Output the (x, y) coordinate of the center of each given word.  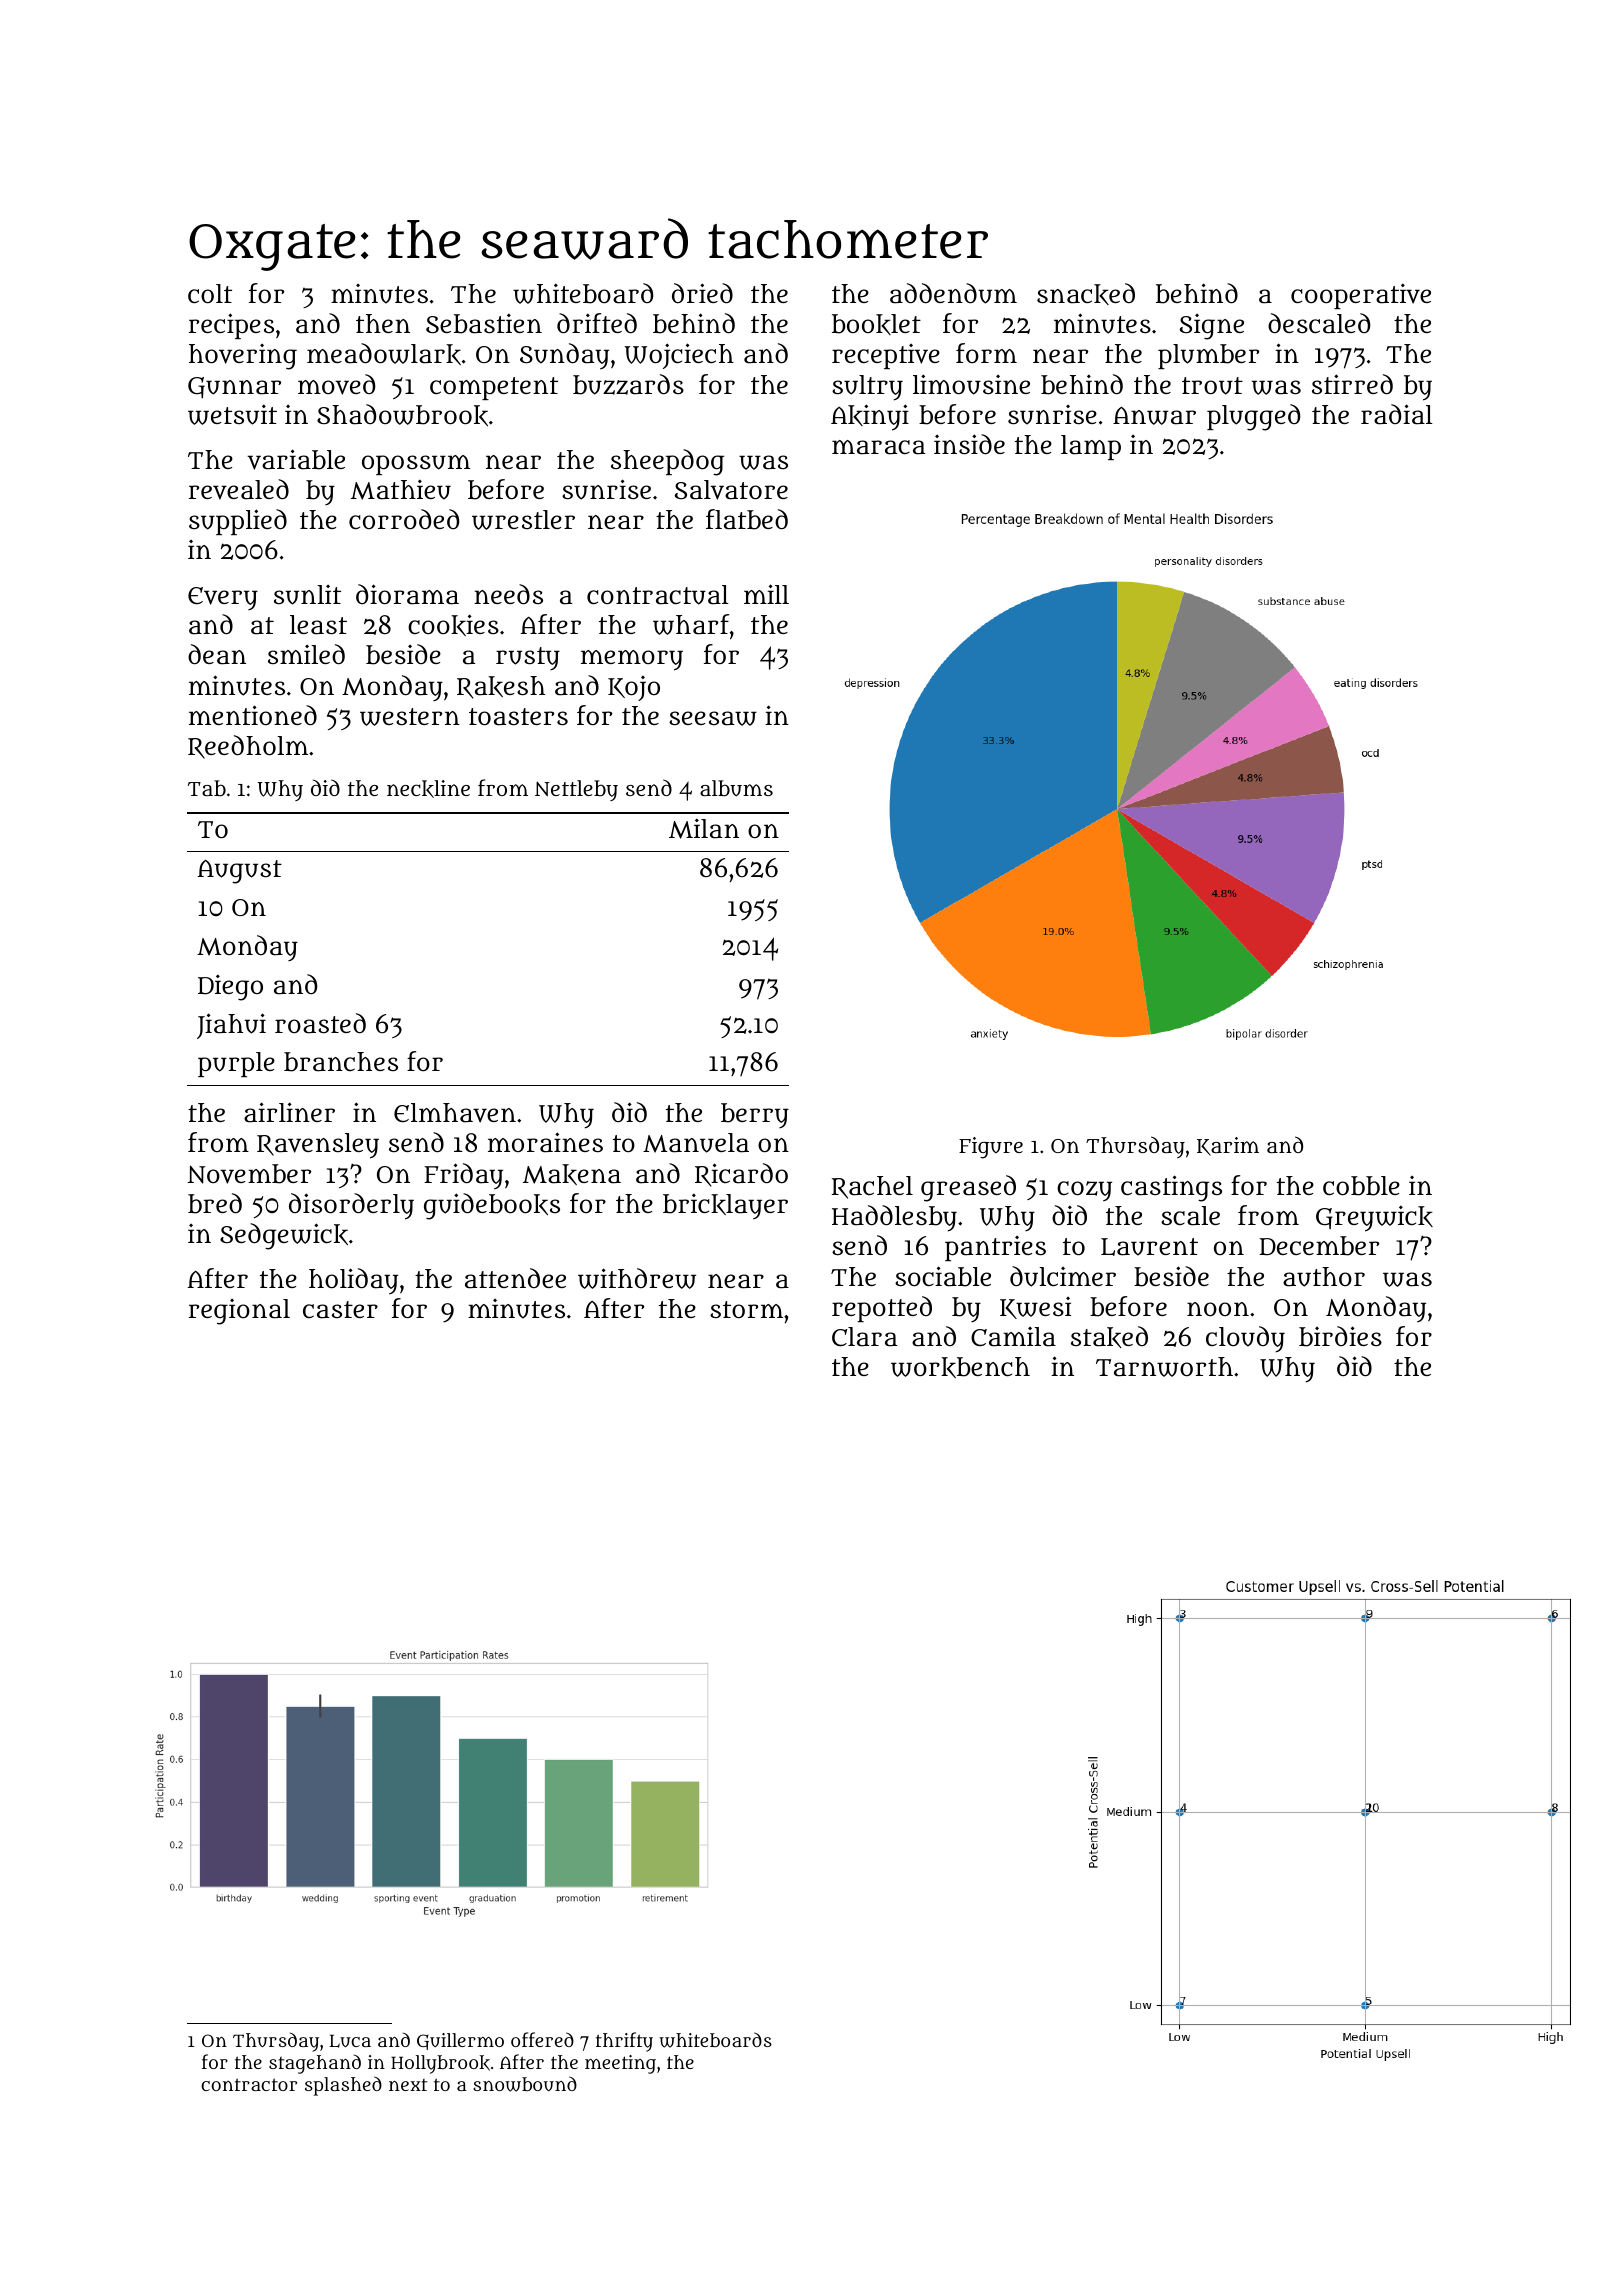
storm (746, 1309)
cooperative (1361, 296)
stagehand (315, 2064)
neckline (428, 789)
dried (702, 293)
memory (632, 660)
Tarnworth (1164, 1367)
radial (1397, 414)
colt (210, 293)
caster (340, 1310)
